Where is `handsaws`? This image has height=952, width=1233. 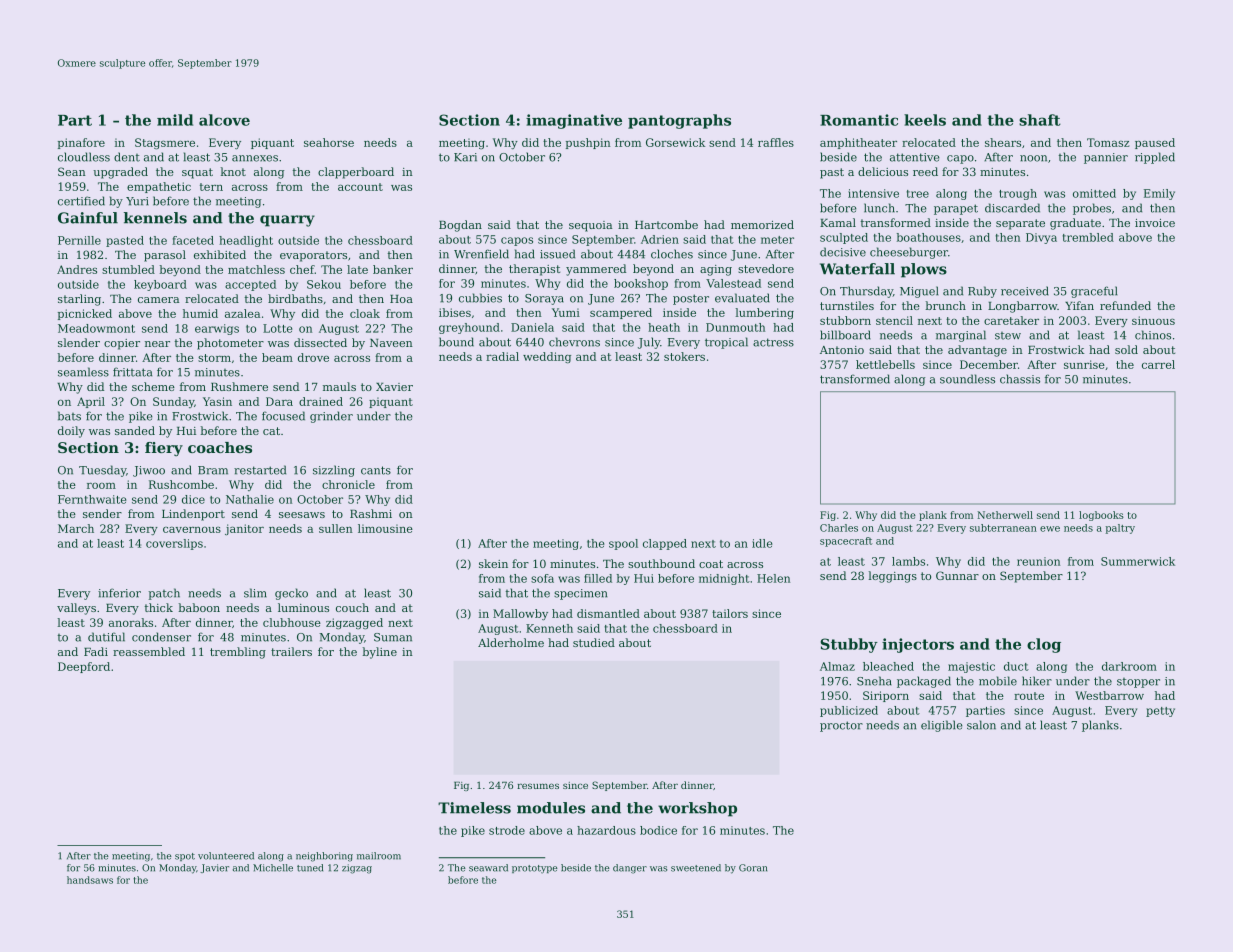 handsaws is located at coordinates (90, 880).
